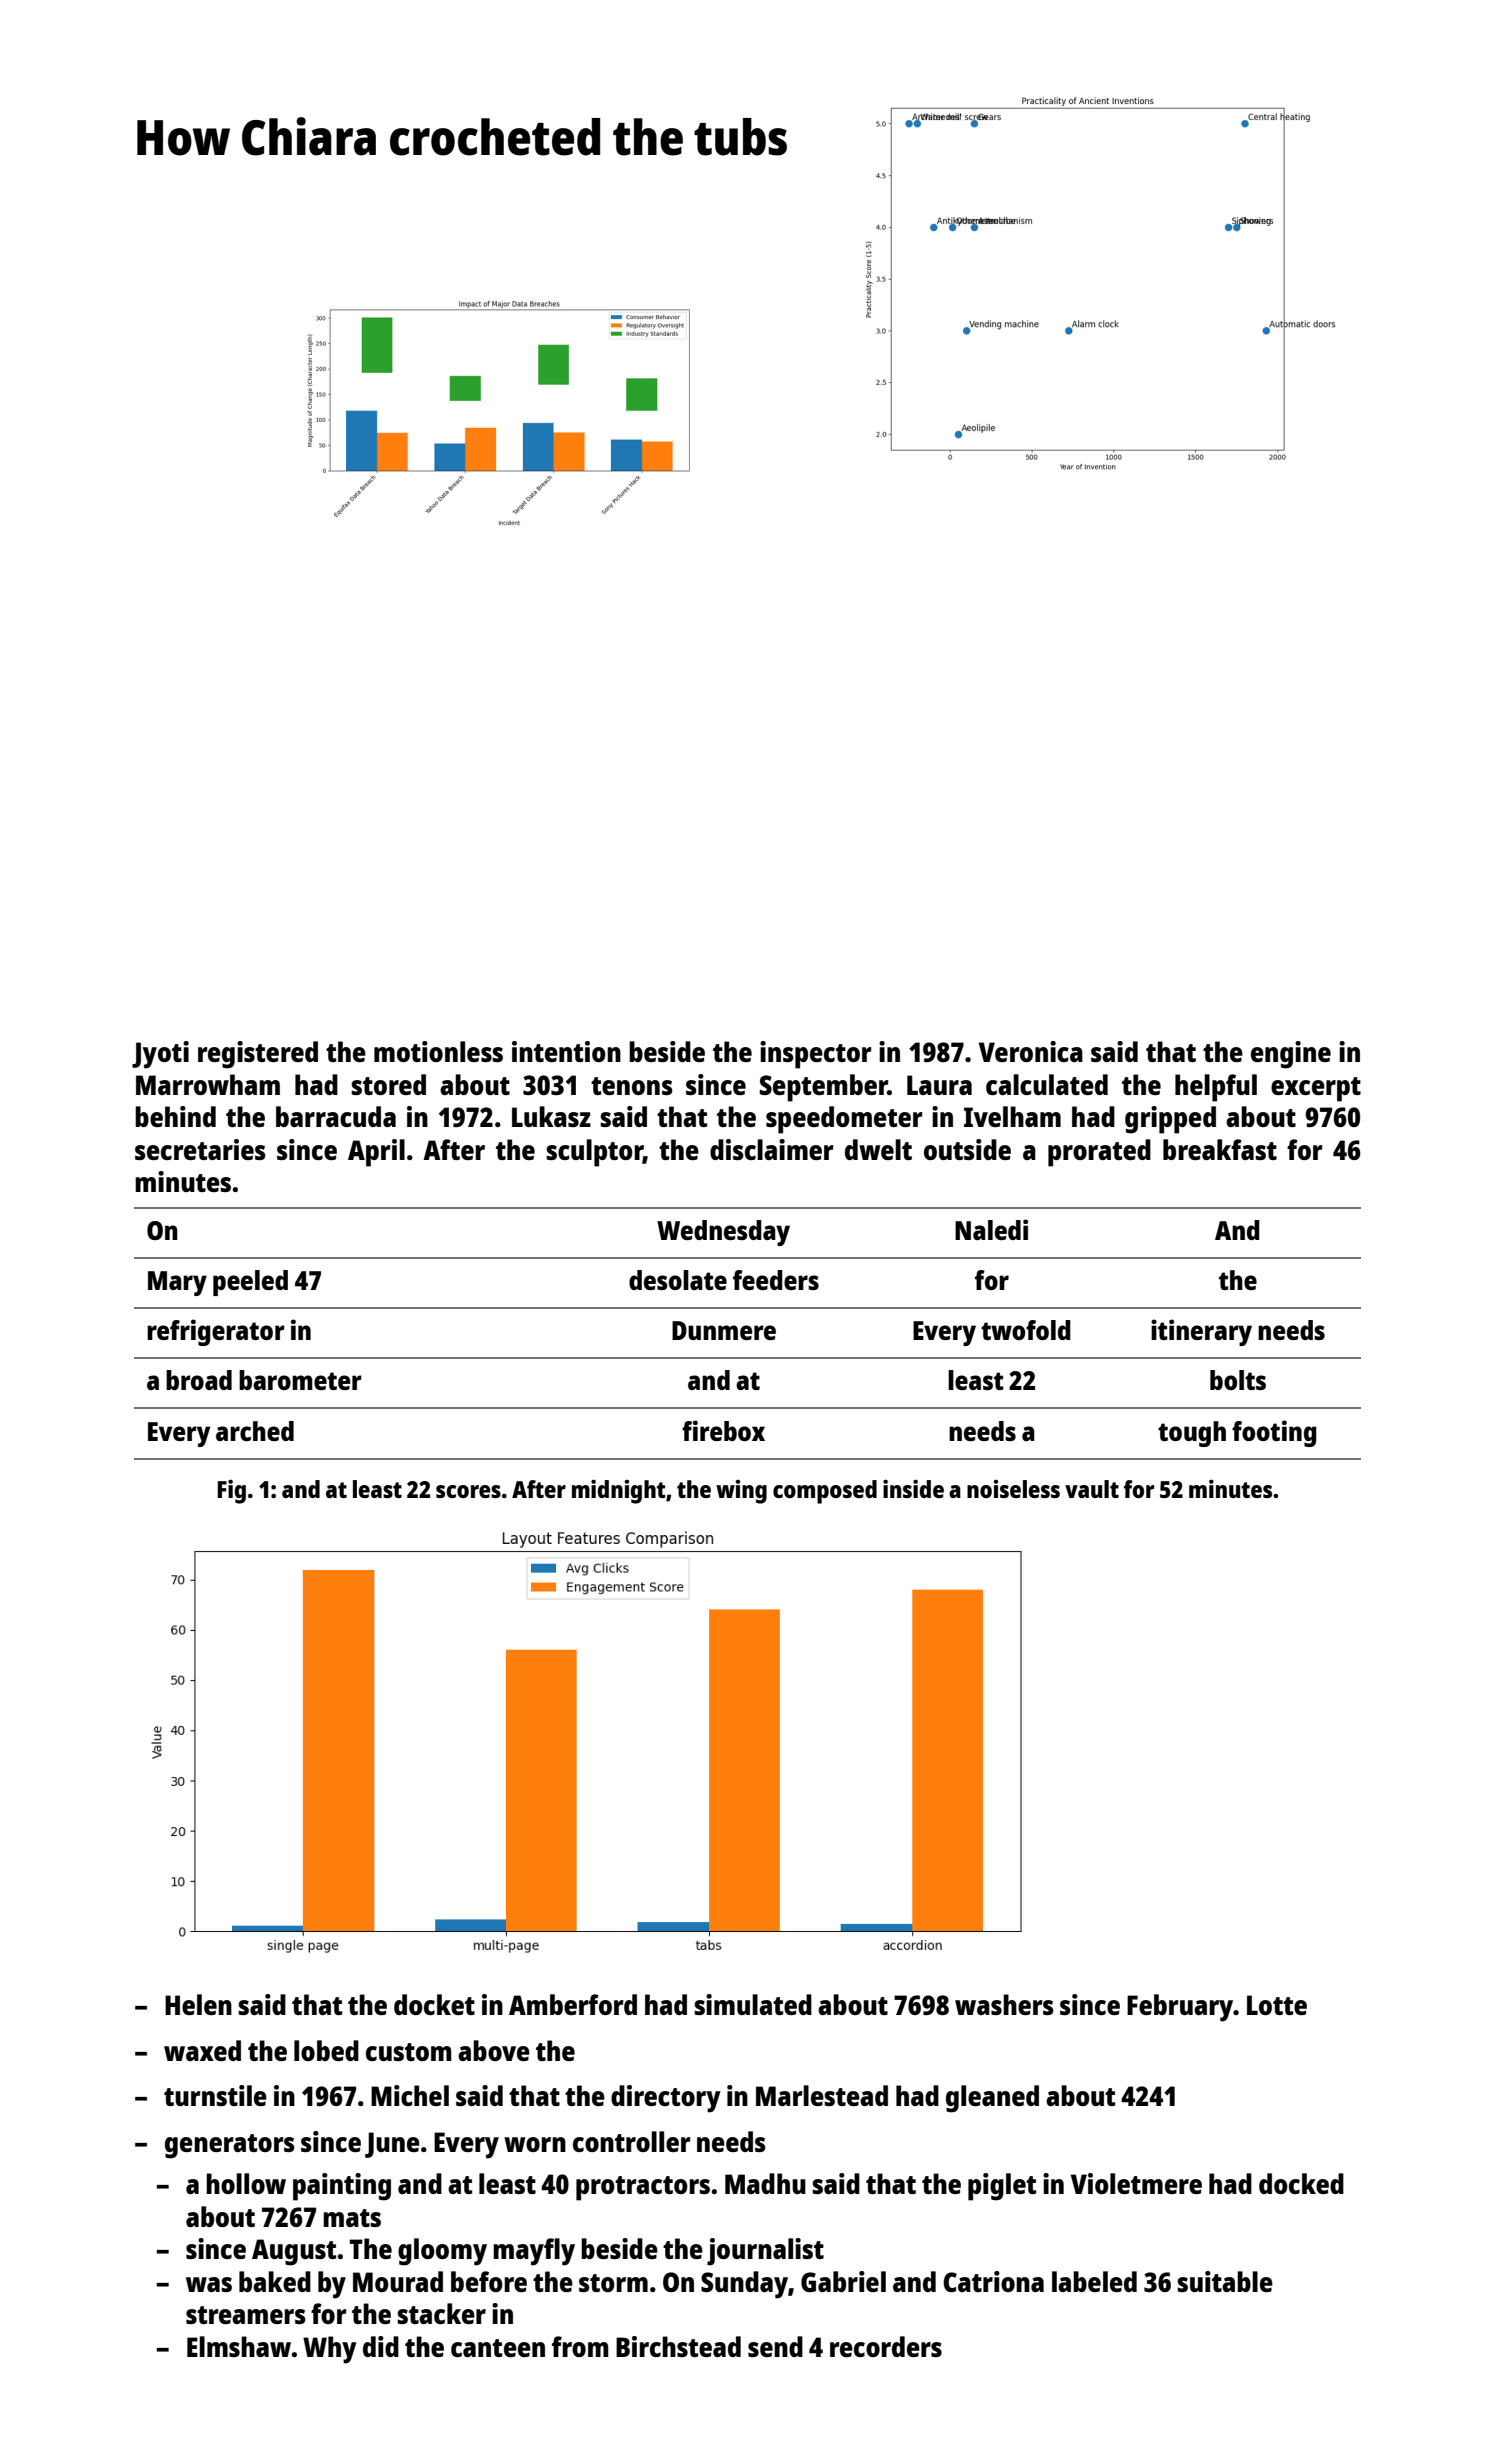 The width and height of the screenshot is (1496, 2464). Describe the element at coordinates (258, 1055) in the screenshot. I see `registered` at that location.
